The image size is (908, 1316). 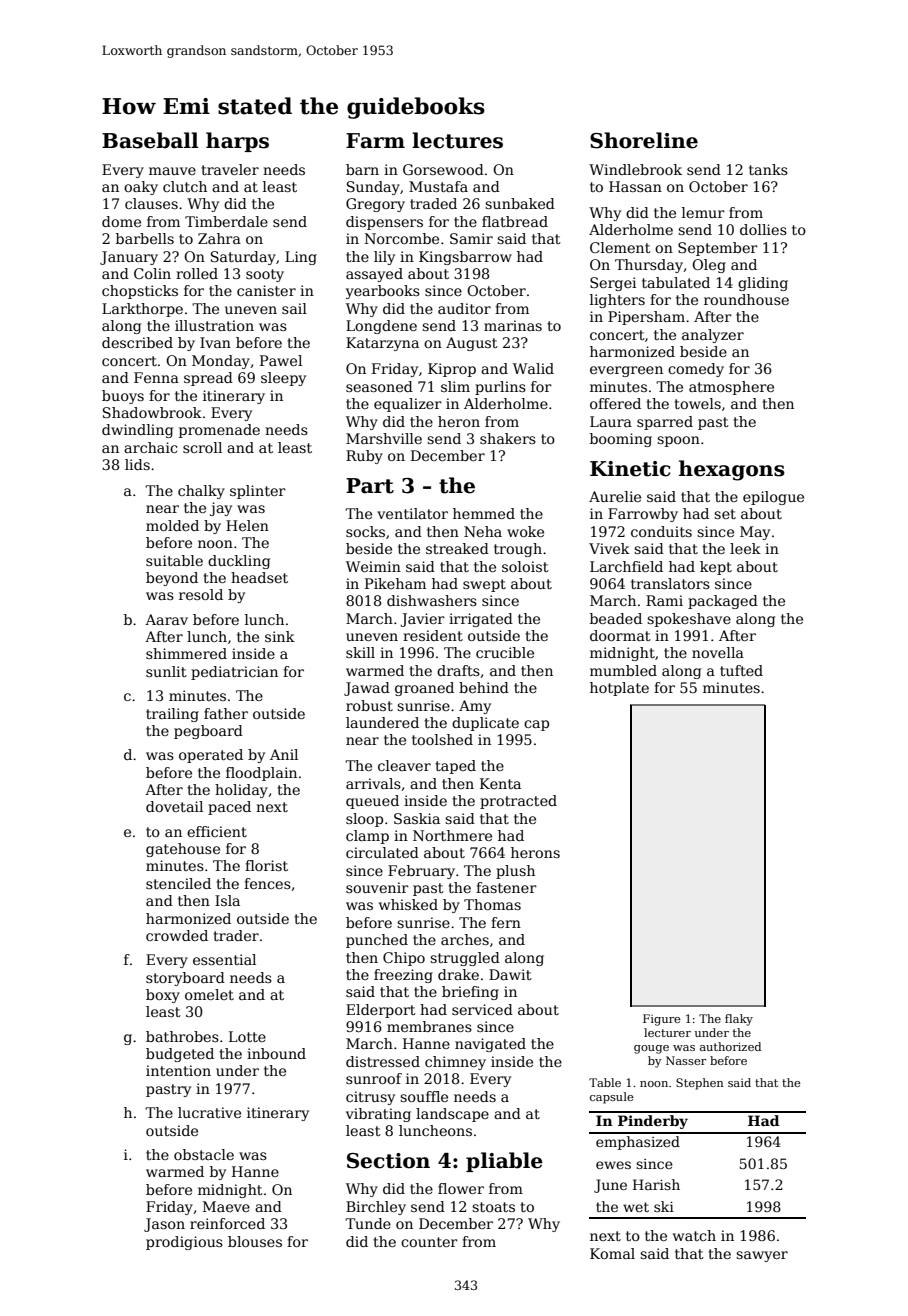 What do you see at coordinates (525, 566) in the screenshot?
I see `soloist` at bounding box center [525, 566].
